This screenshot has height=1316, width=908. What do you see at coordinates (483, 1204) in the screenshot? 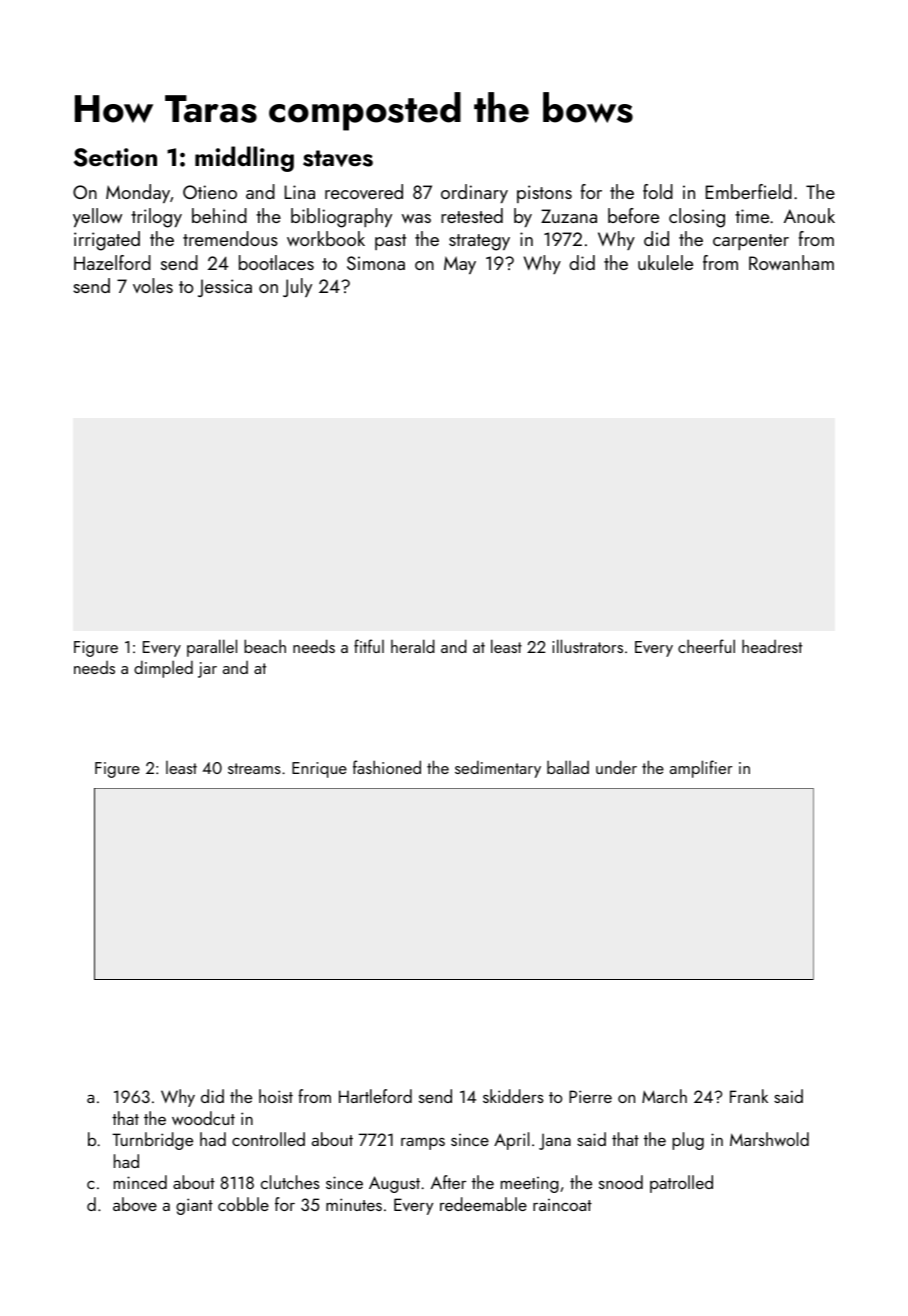
I see `redeemable` at bounding box center [483, 1204].
